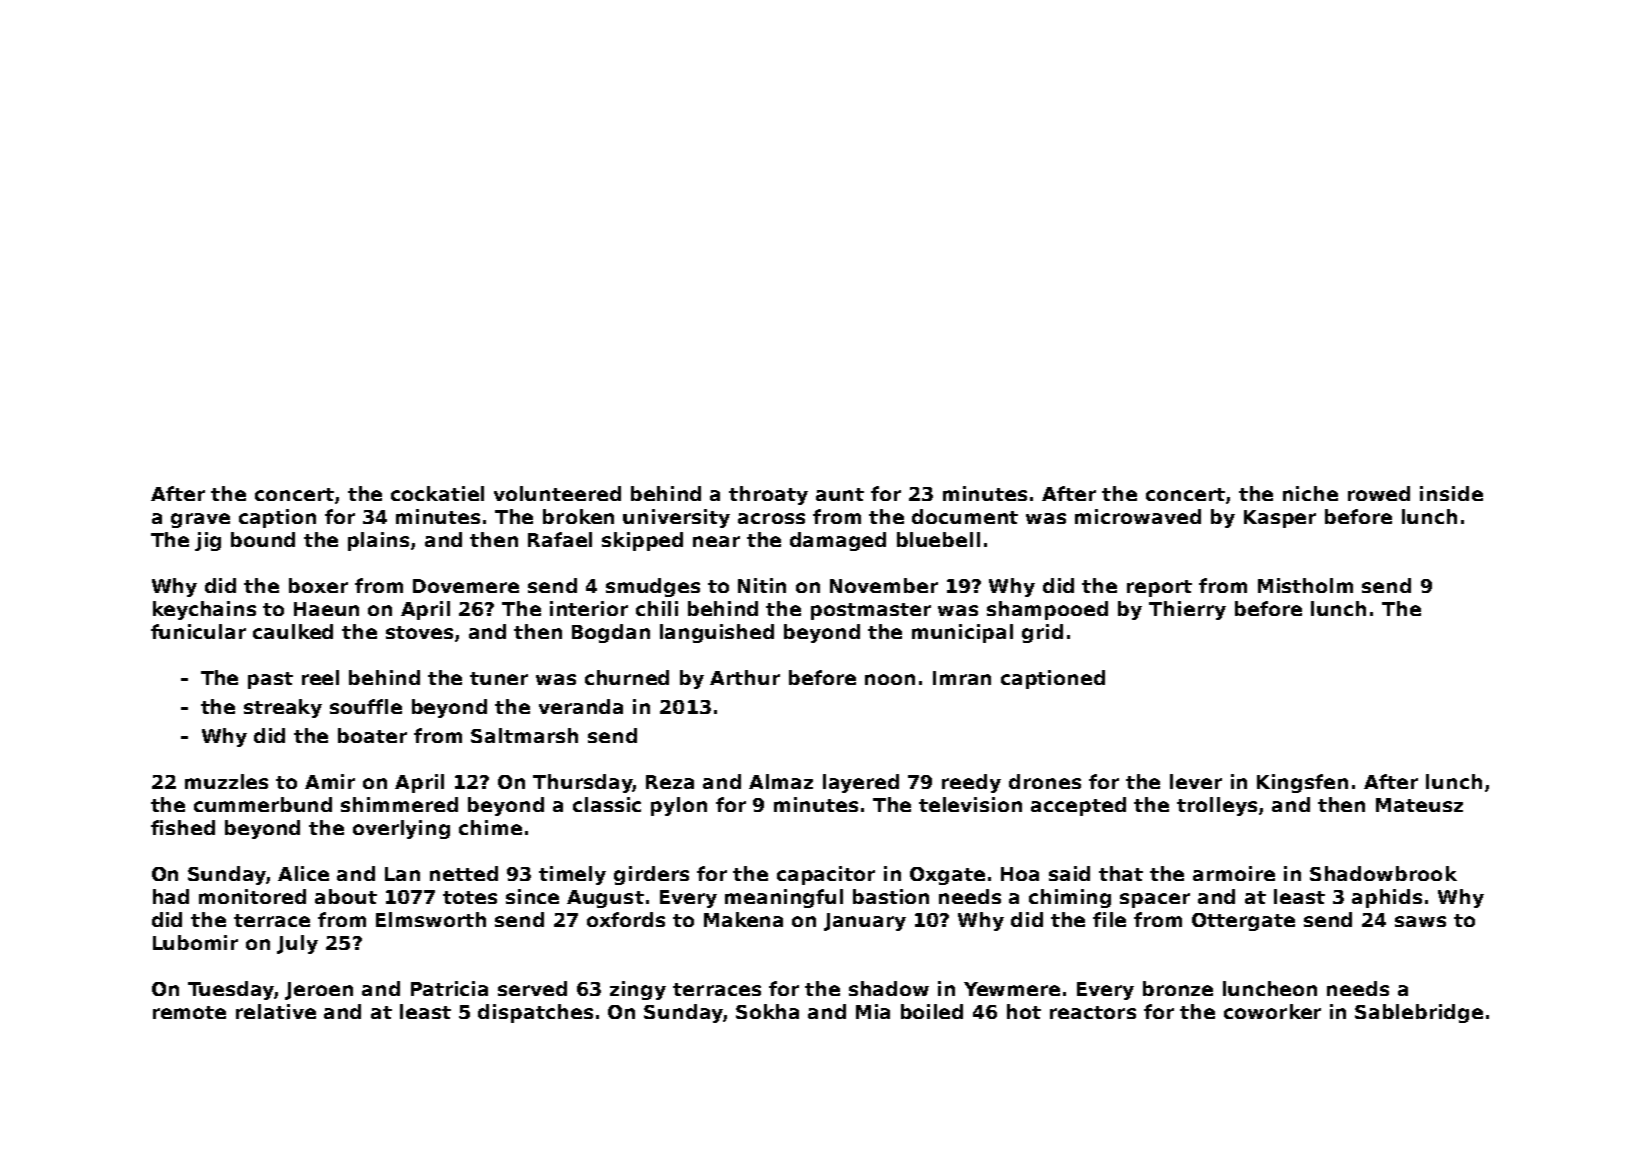 This image has height=1162, width=1643. What do you see at coordinates (962, 678) in the image?
I see `Imran` at bounding box center [962, 678].
